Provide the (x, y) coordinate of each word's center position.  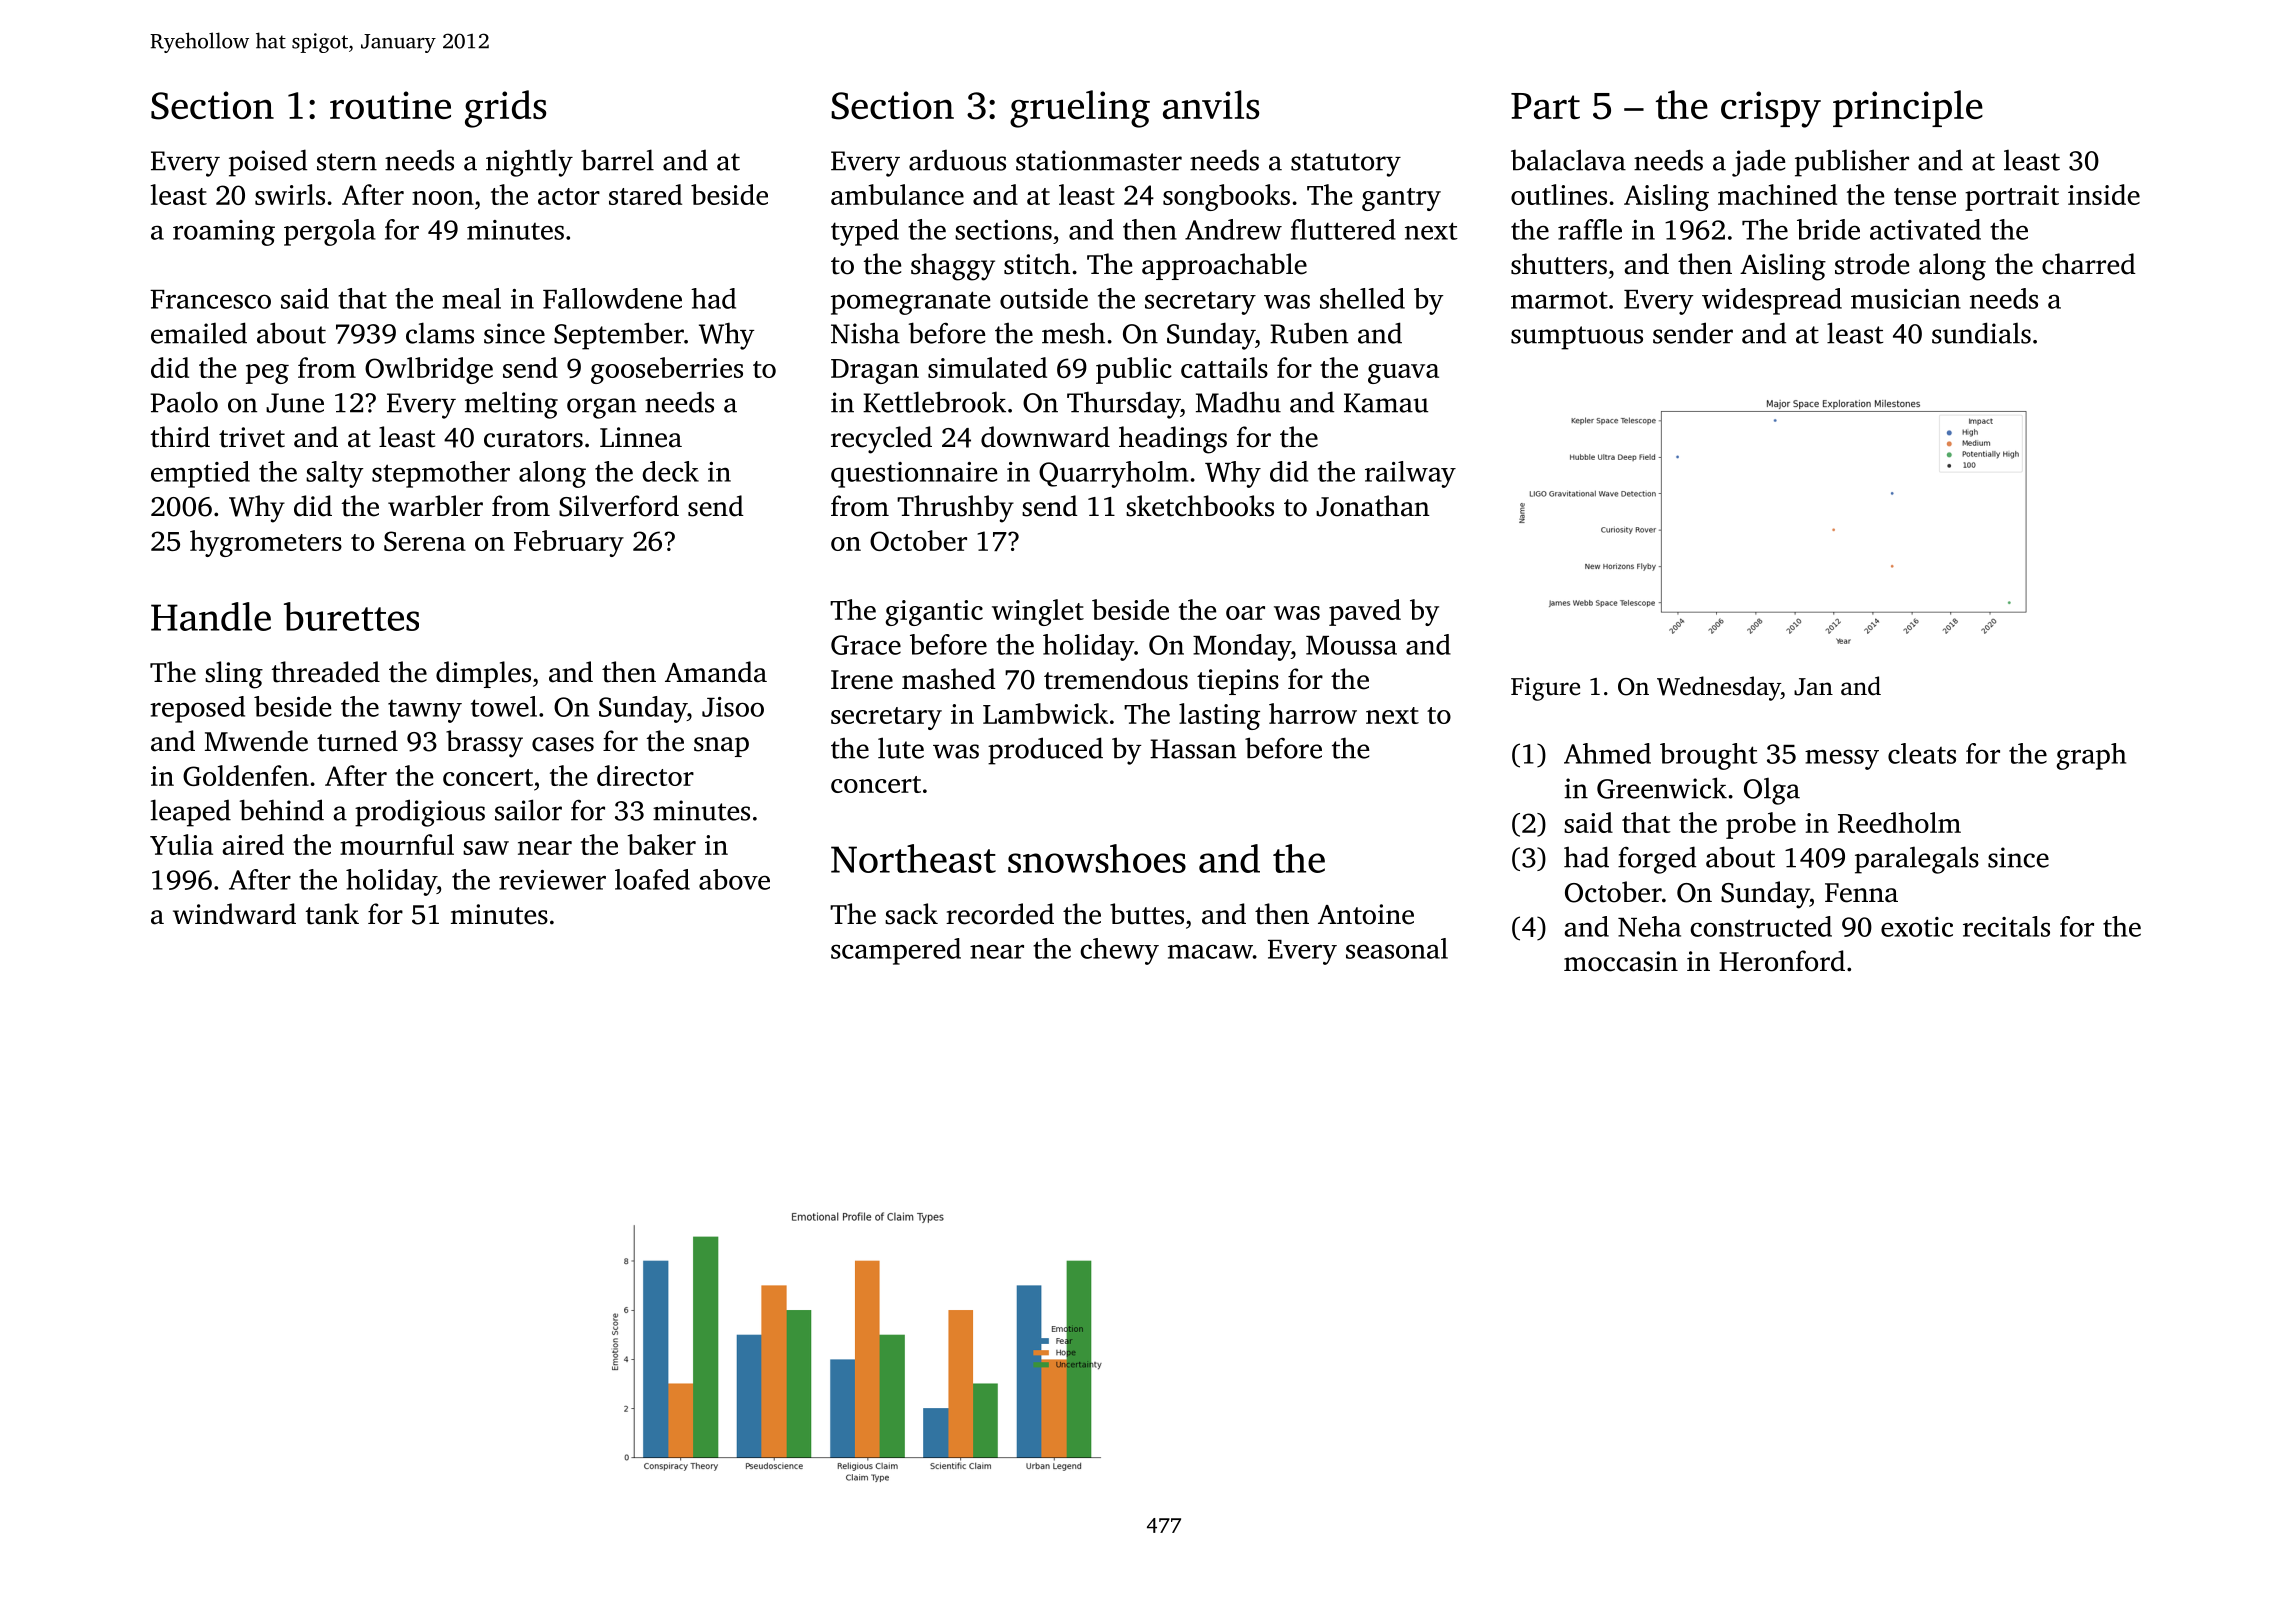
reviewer (552, 880)
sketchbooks (1200, 506)
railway (1410, 474)
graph (2091, 756)
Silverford (619, 506)
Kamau (1386, 403)
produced (1045, 751)
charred (2089, 264)
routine (390, 105)
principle (1908, 108)
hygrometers (266, 543)
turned (357, 741)
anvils (1211, 104)
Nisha (865, 333)
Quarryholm (1113, 474)
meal (471, 298)
